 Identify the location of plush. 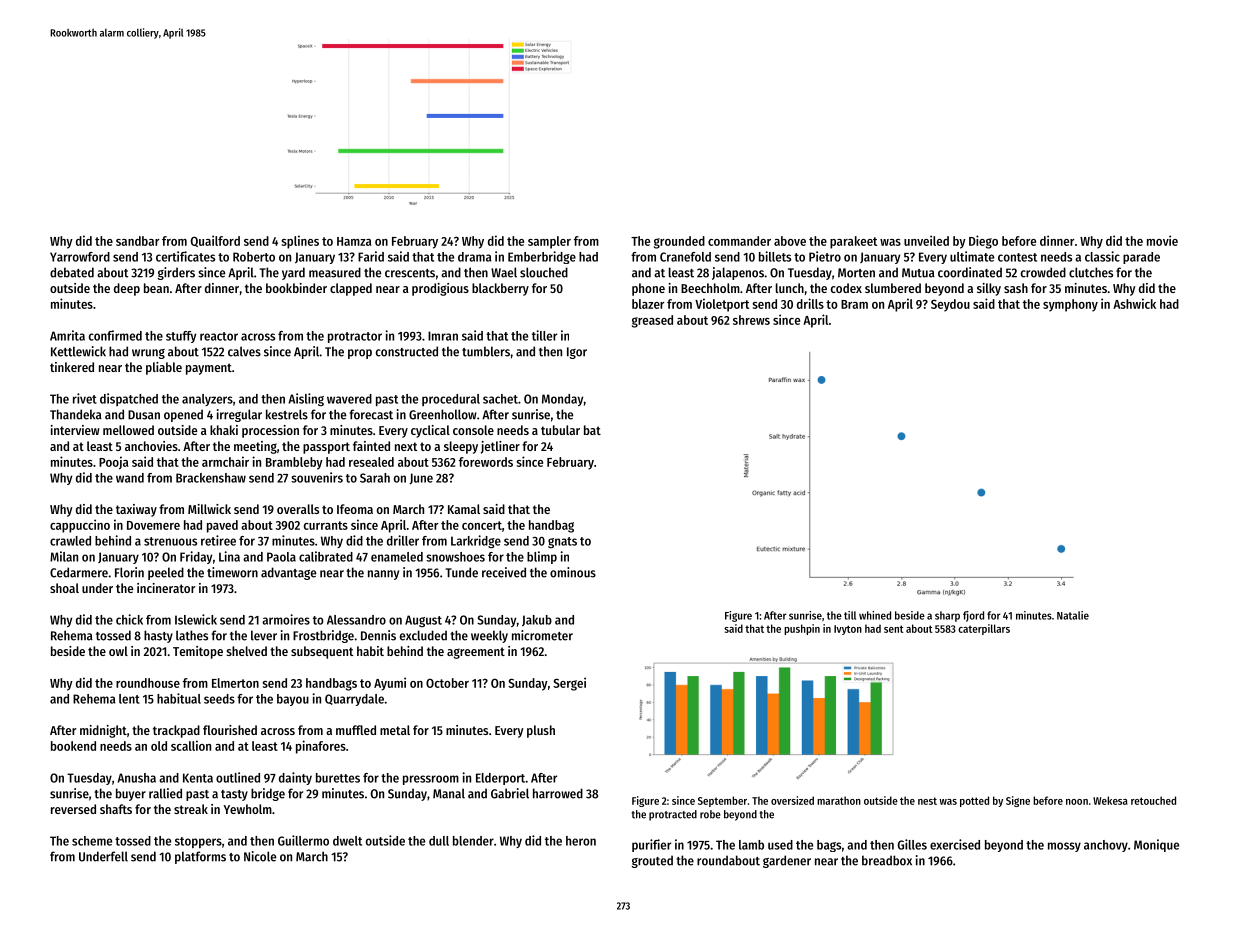
(541, 731).
